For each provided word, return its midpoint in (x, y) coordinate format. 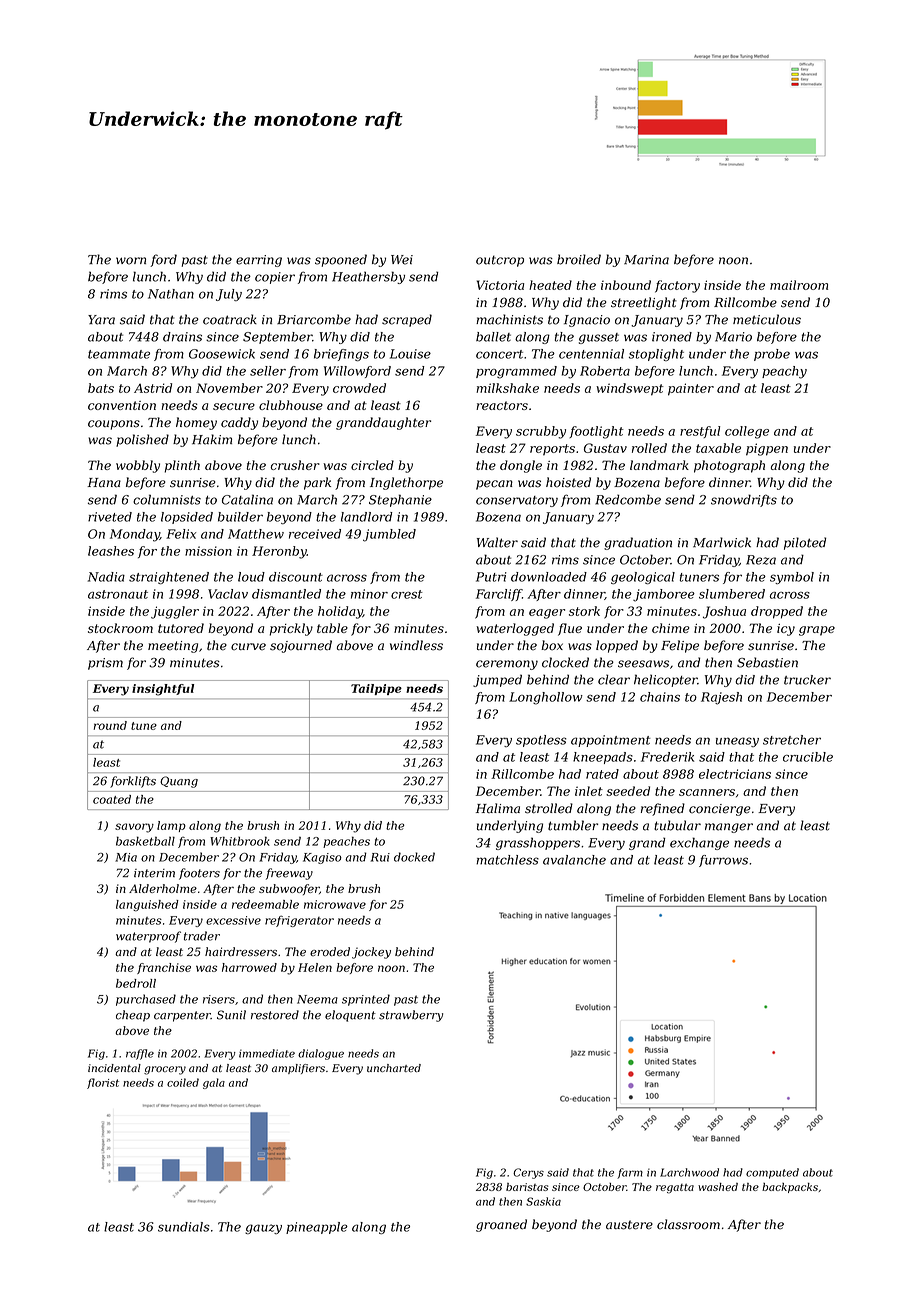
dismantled (286, 594)
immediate (267, 1053)
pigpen (767, 449)
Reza (761, 560)
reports (552, 450)
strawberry (411, 1016)
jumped (497, 680)
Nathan (171, 294)
